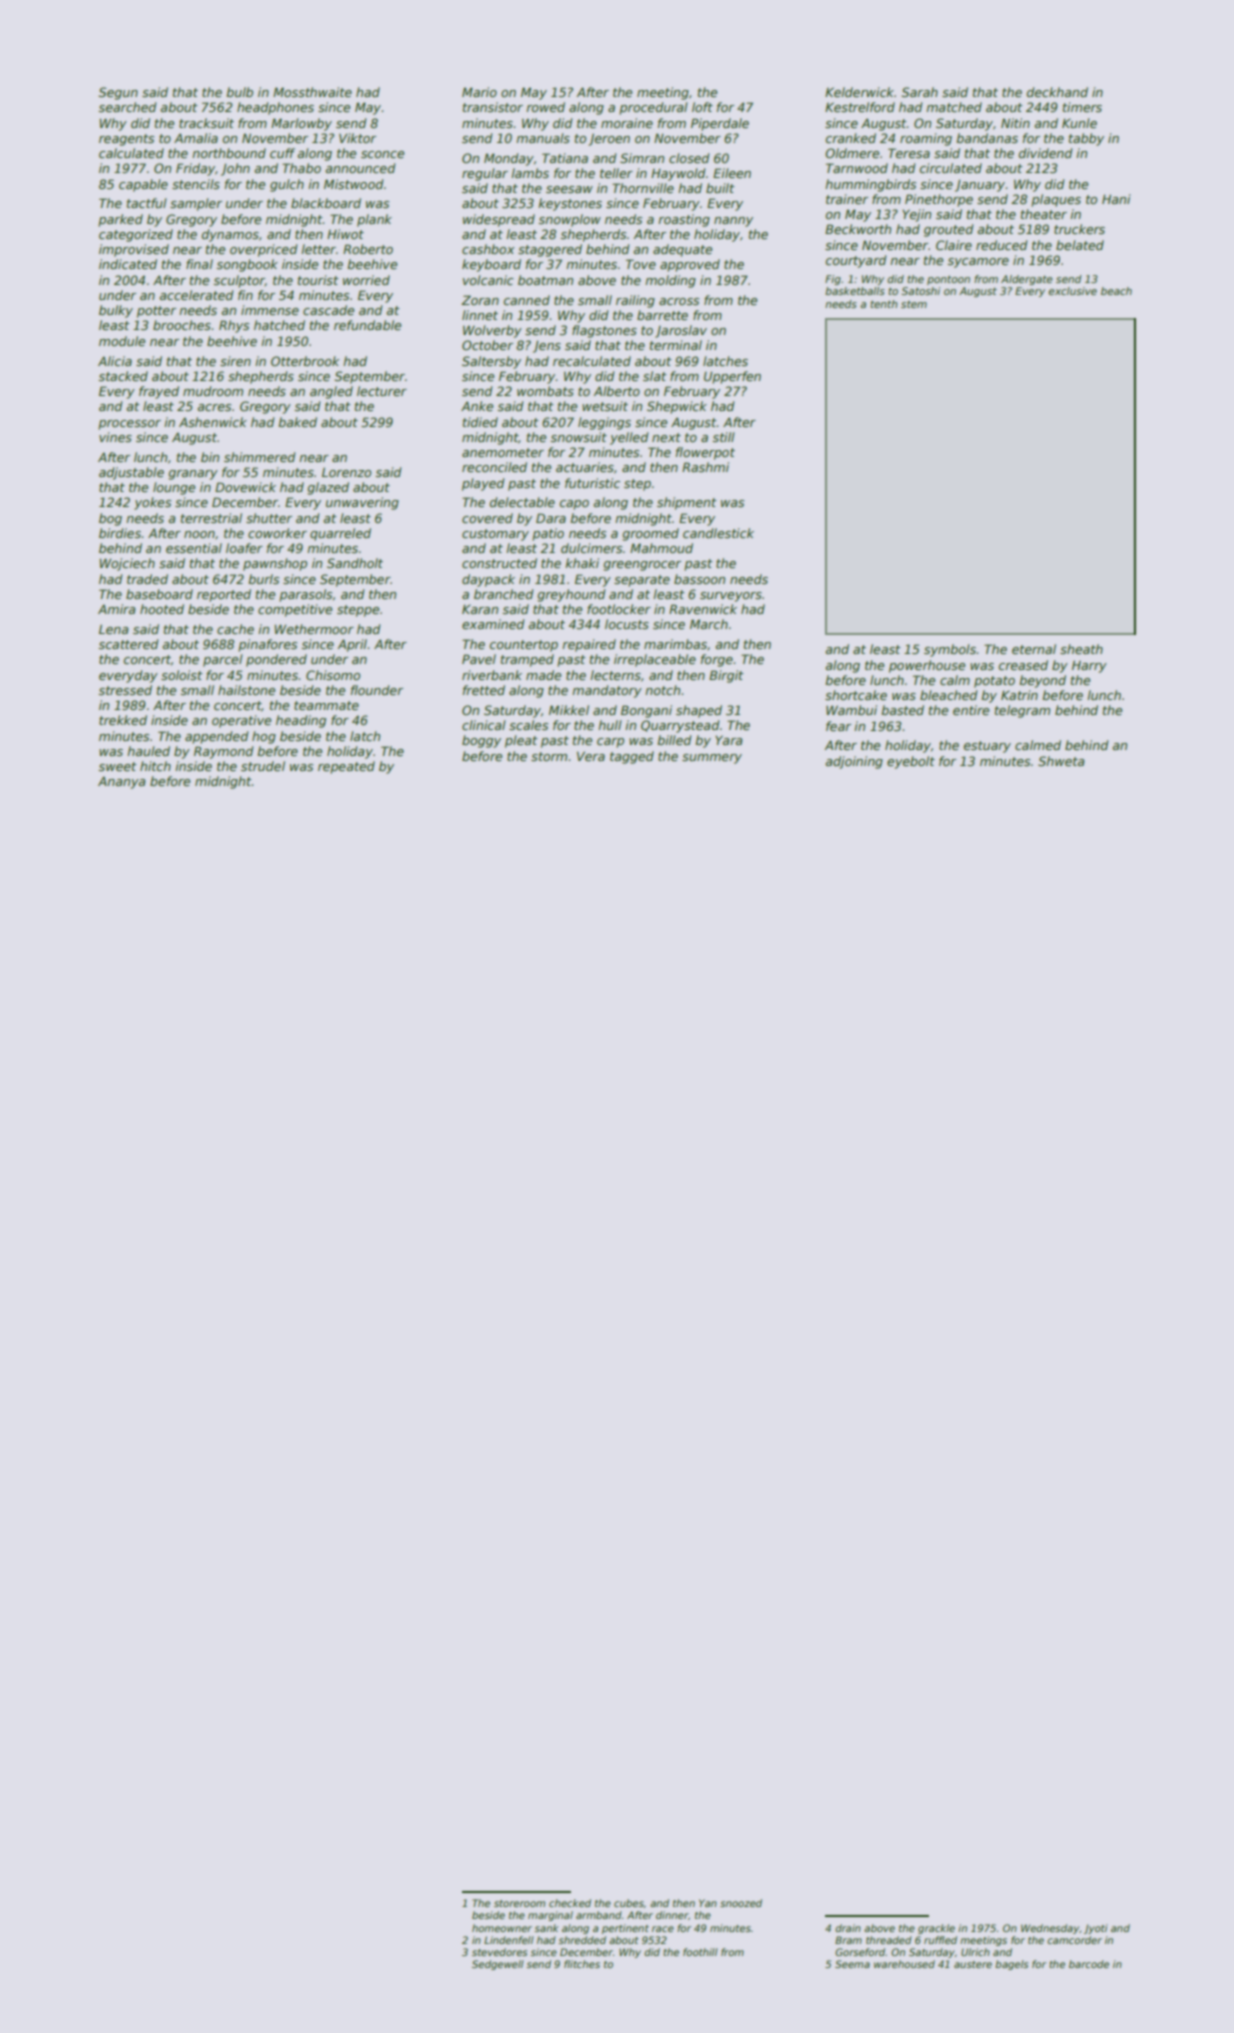  I want to click on Mario, so click(479, 92).
